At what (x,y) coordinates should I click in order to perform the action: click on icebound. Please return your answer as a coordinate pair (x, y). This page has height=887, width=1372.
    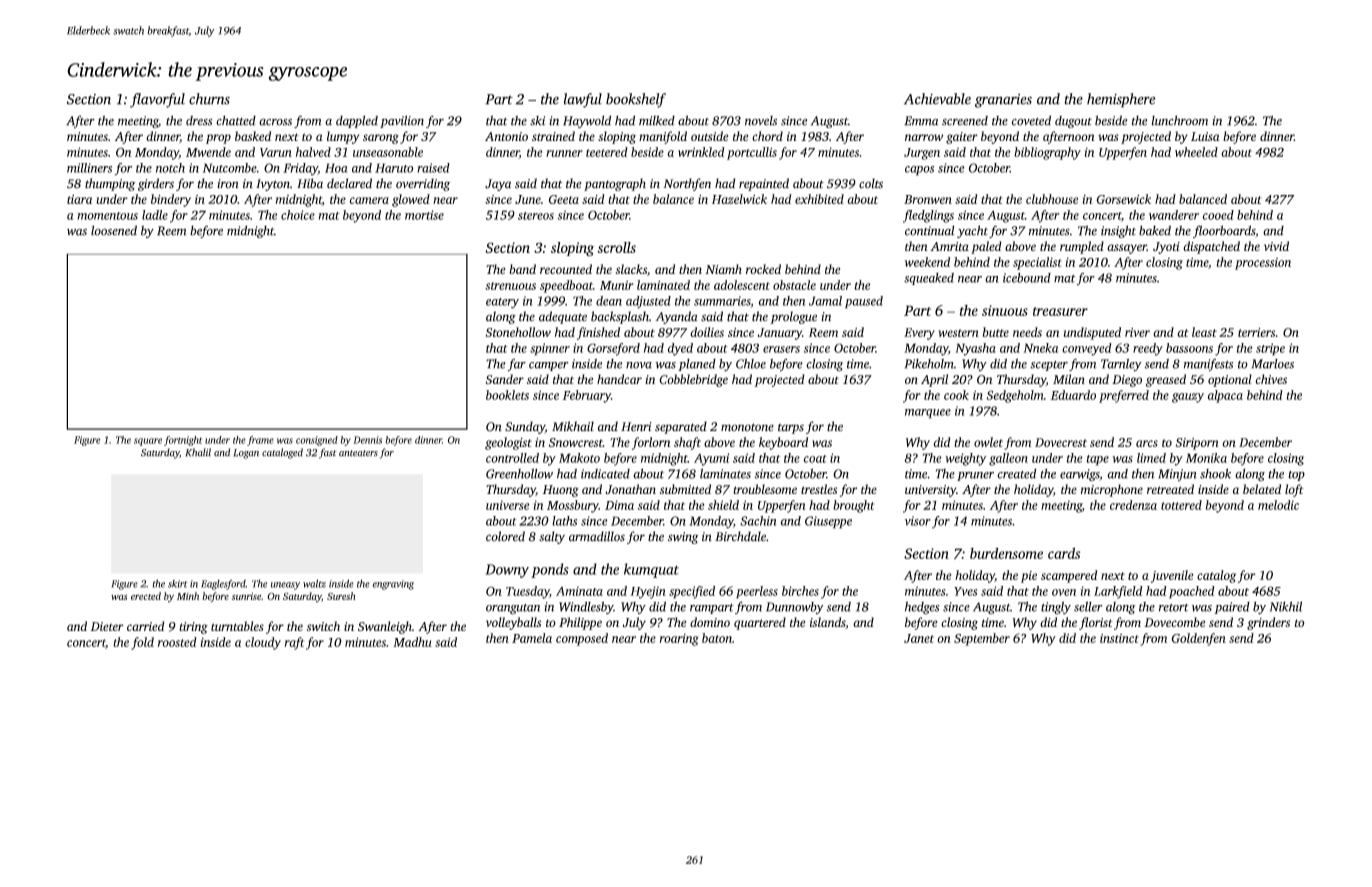
    Looking at the image, I should click on (1027, 278).
